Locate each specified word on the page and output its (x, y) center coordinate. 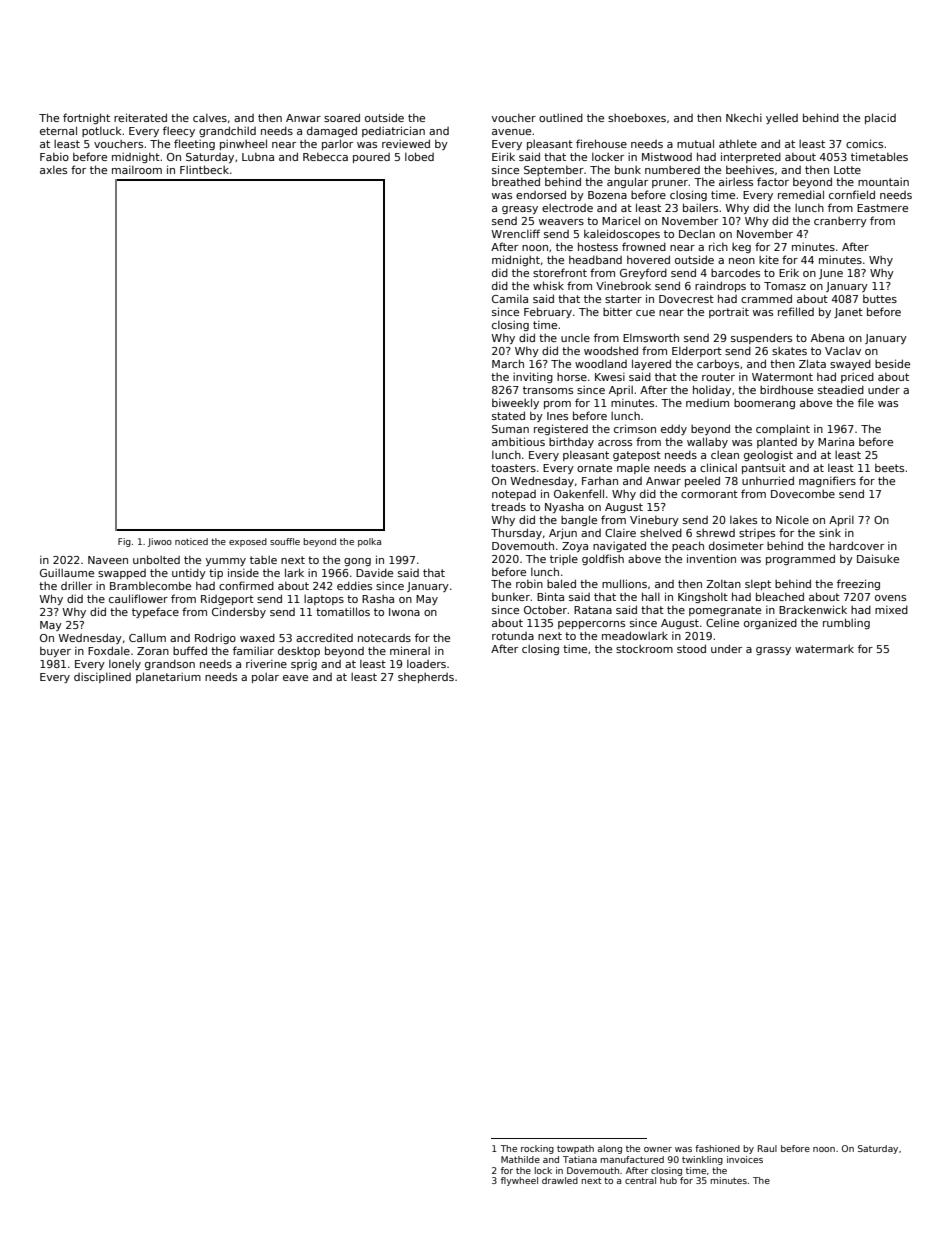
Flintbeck (204, 169)
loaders (426, 664)
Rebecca (325, 156)
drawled (560, 1180)
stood (691, 648)
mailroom (137, 170)
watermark (824, 649)
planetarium (168, 677)
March (508, 363)
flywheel (519, 1181)
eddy (674, 429)
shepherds (426, 677)
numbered (672, 170)
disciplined (102, 678)
